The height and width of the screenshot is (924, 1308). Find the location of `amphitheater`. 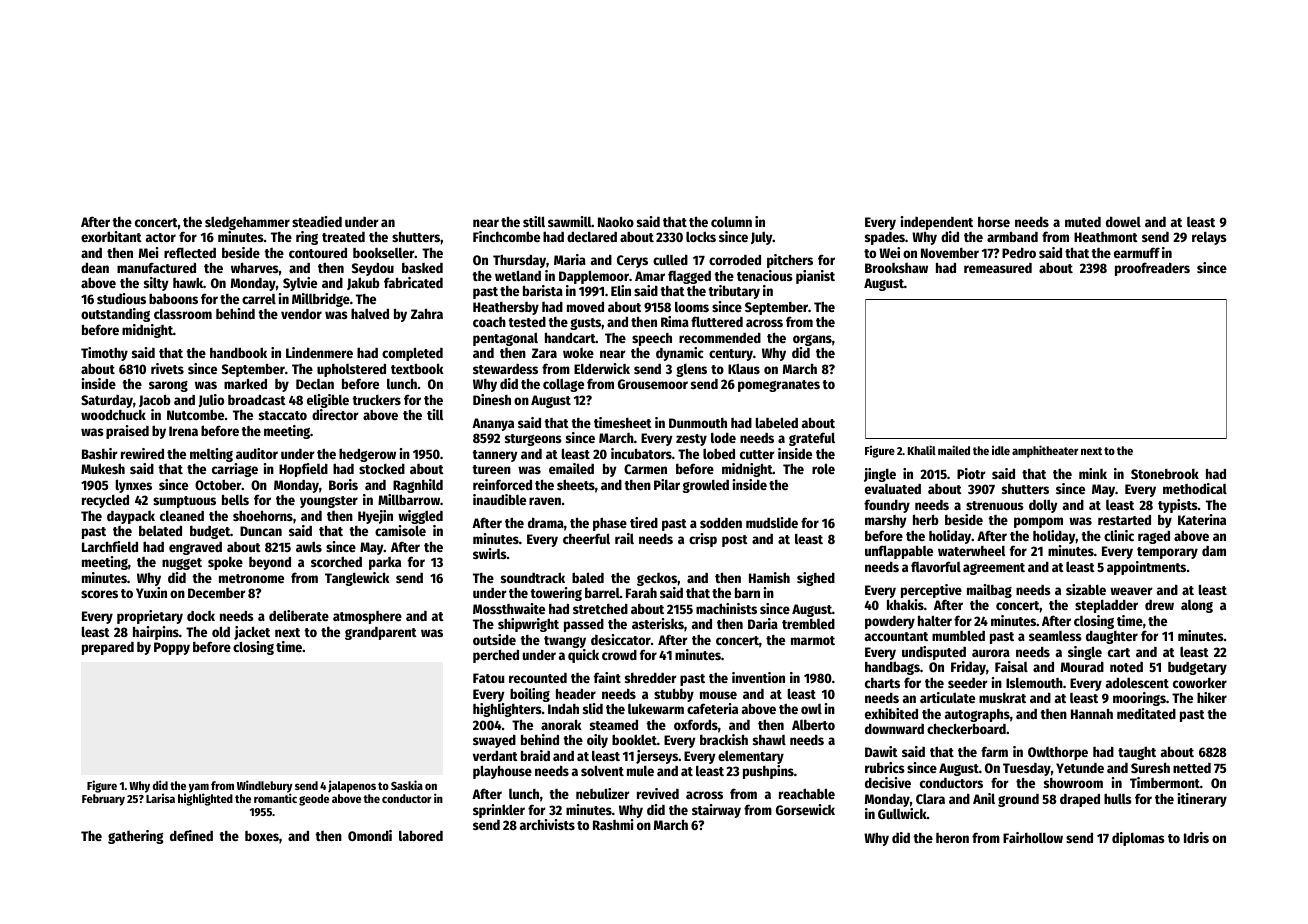

amphitheater is located at coordinates (1045, 451).
